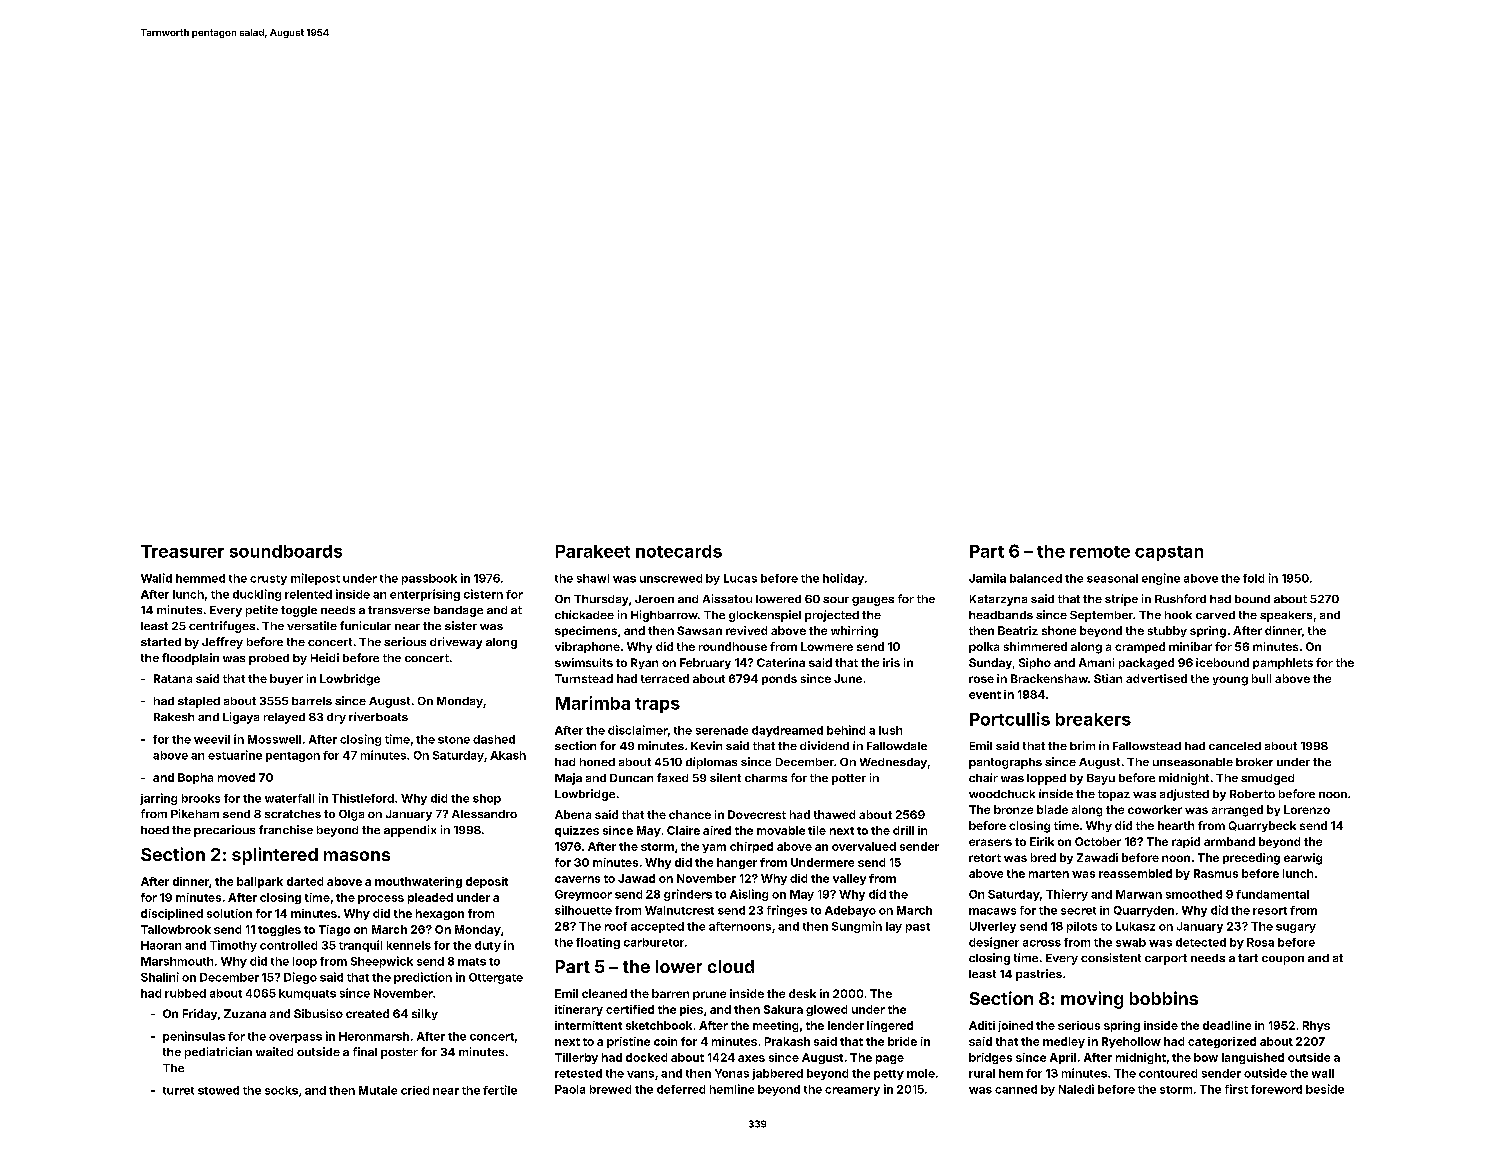 Image resolution: width=1496 pixels, height=1156 pixels. I want to click on stowed, so click(218, 1090).
